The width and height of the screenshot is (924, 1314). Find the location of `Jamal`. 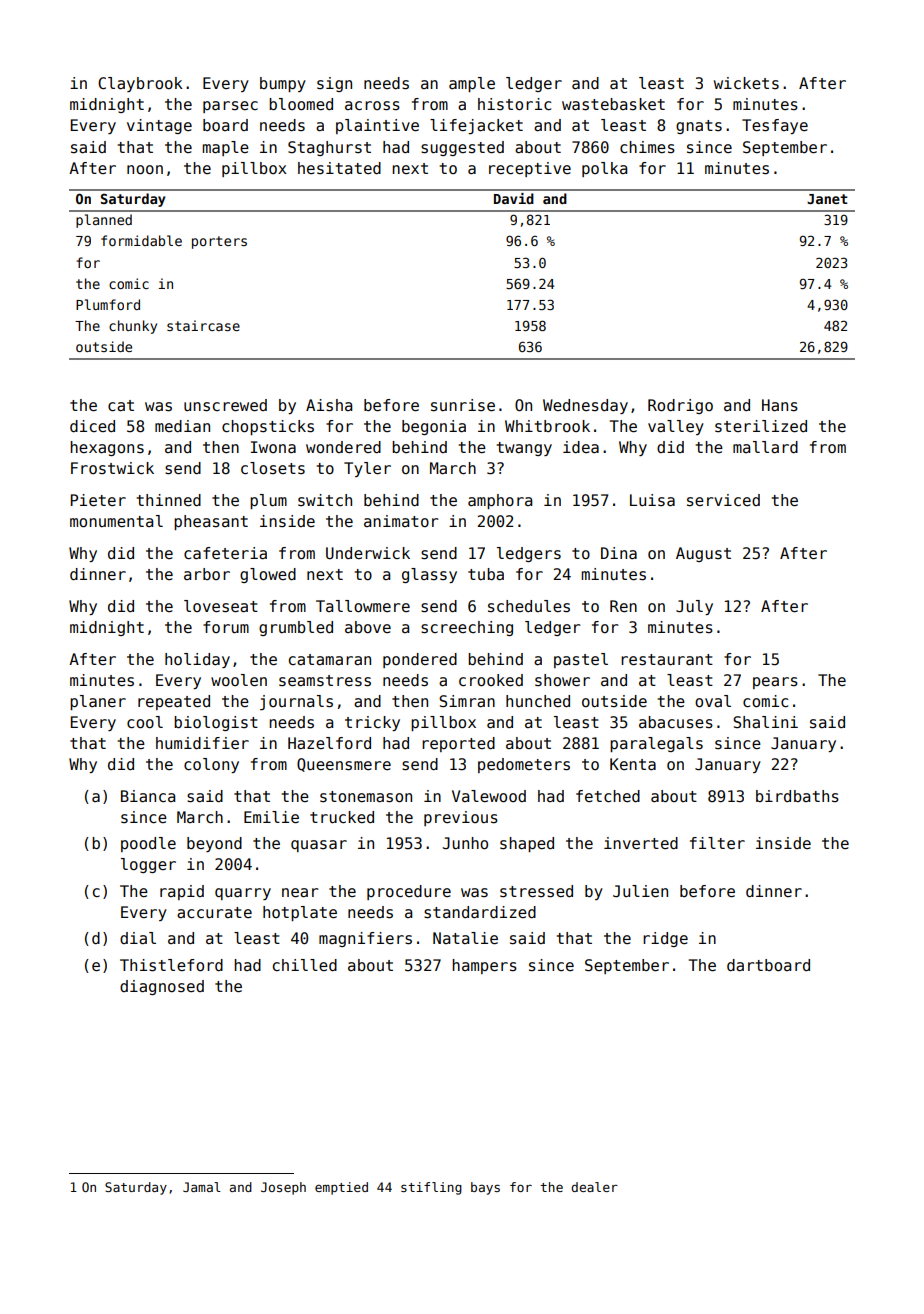

Jamal is located at coordinates (202, 1187).
